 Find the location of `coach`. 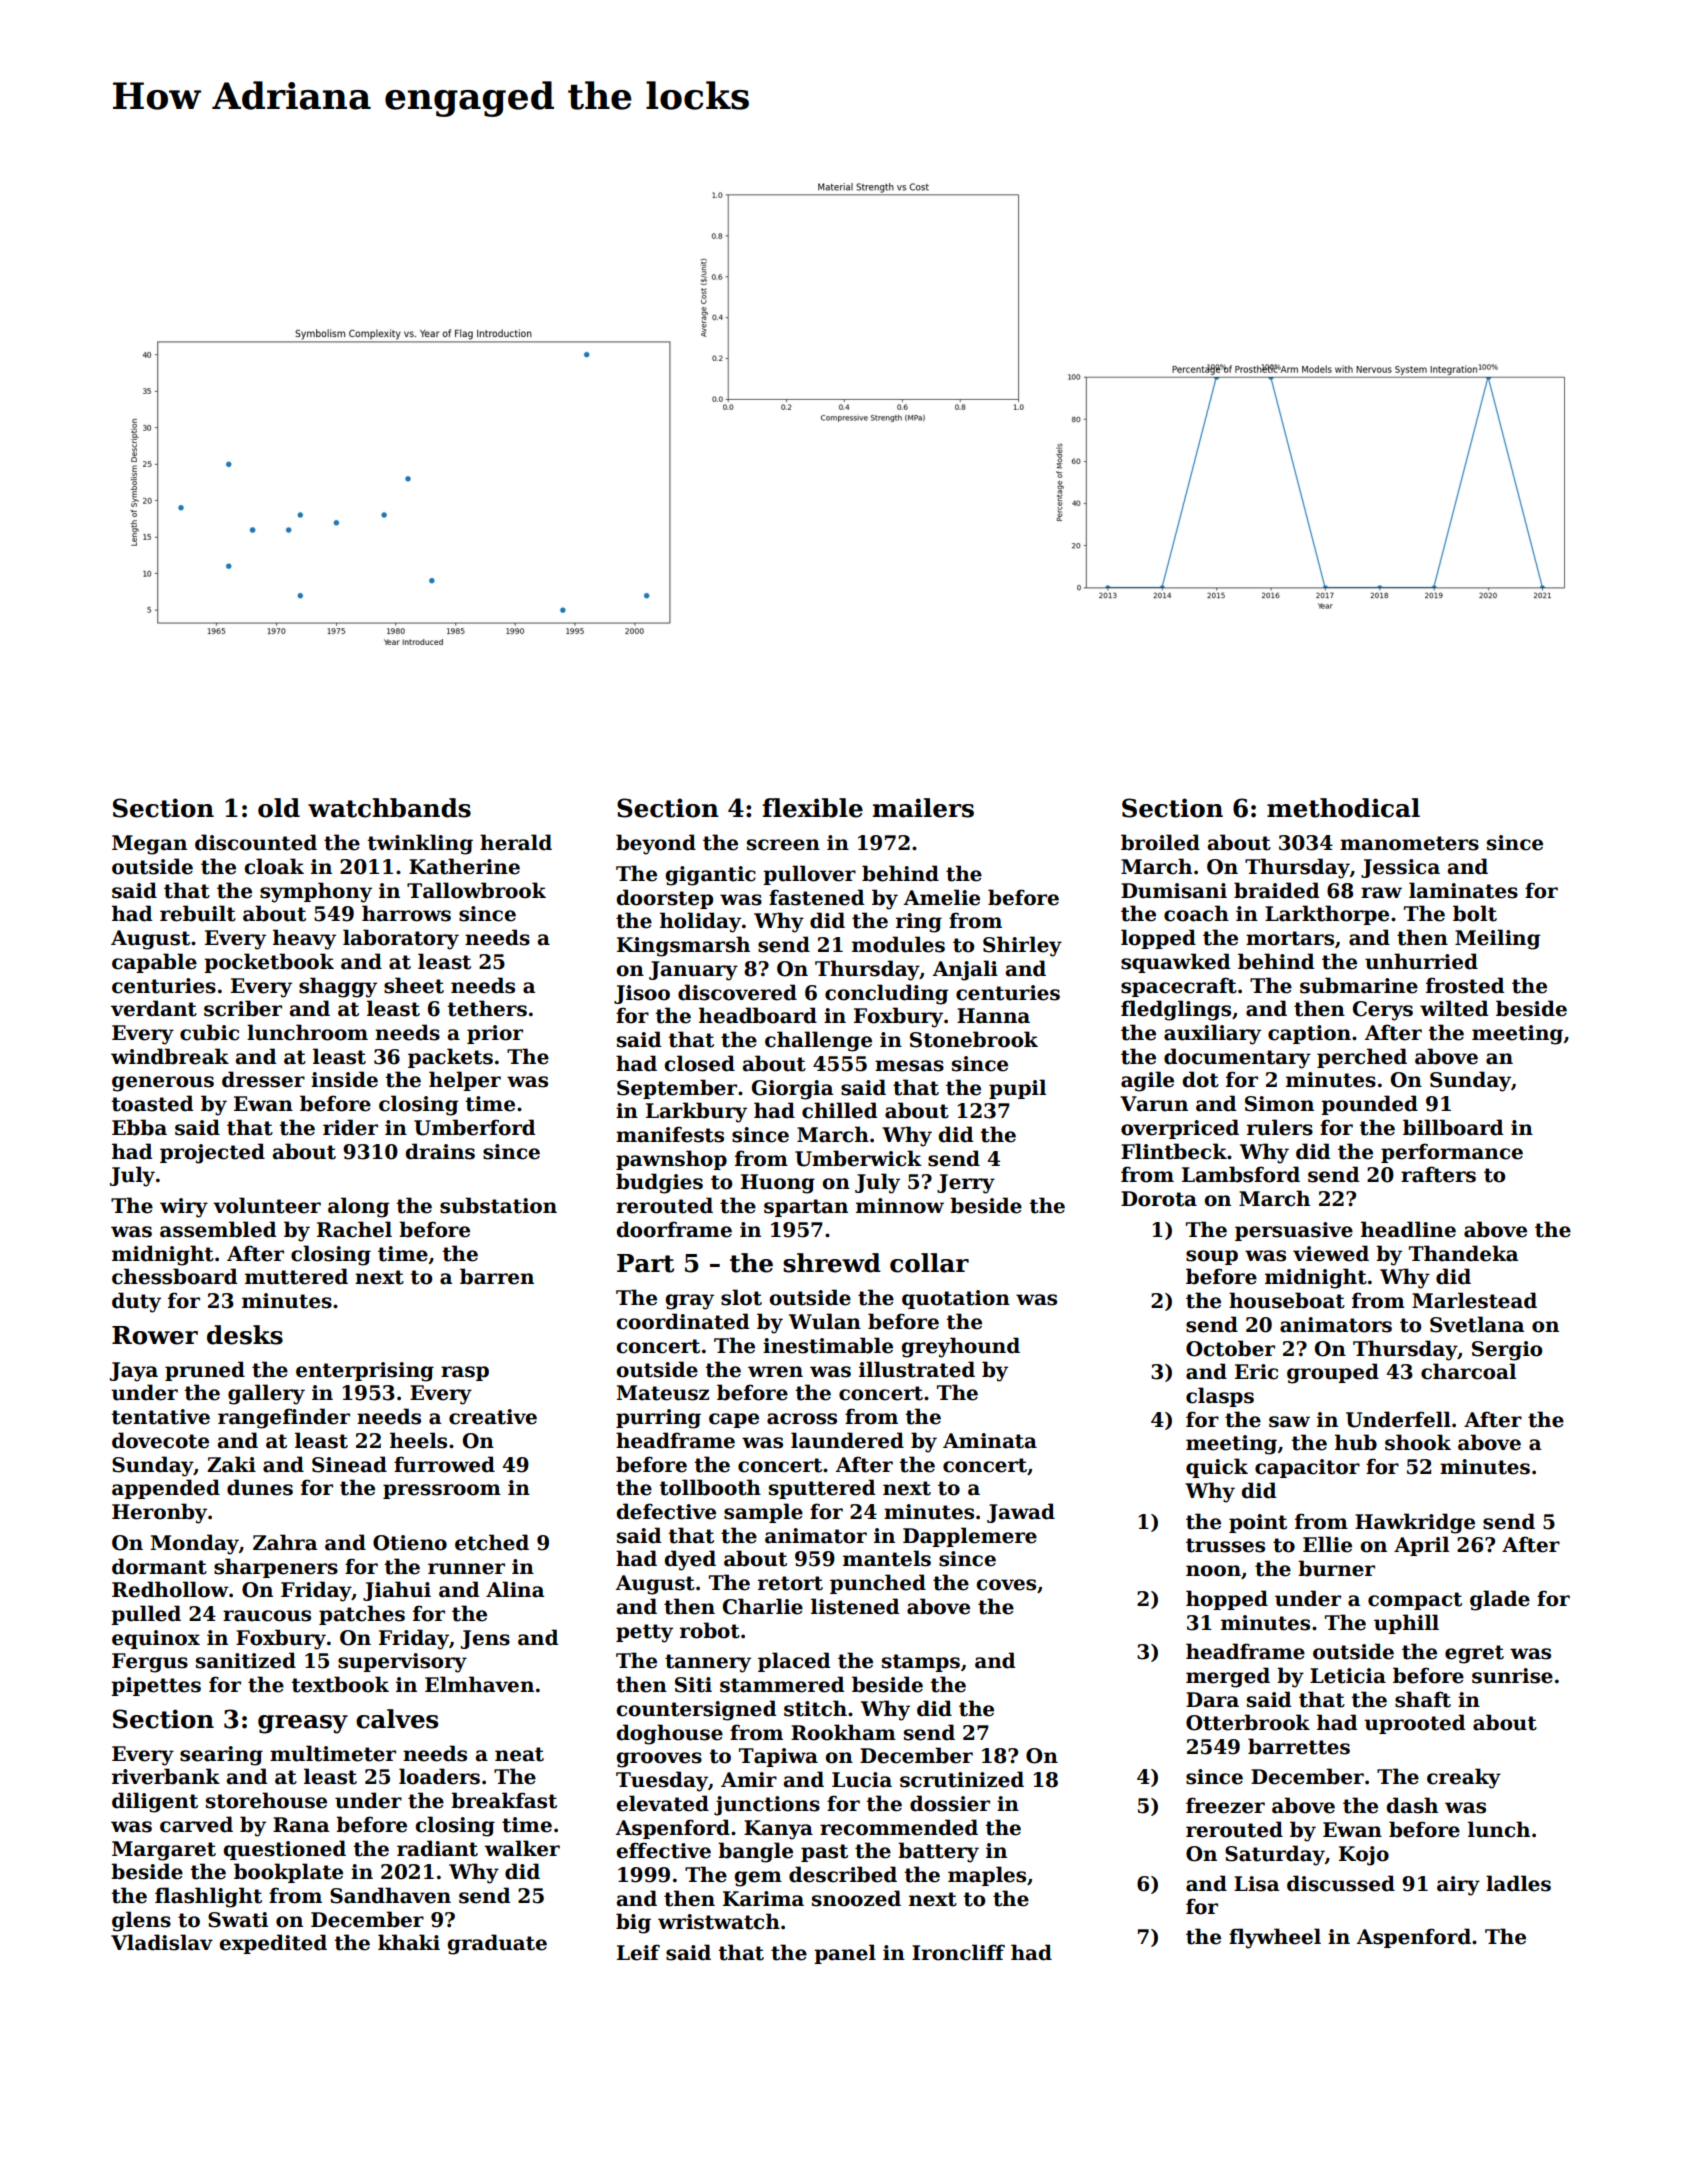

coach is located at coordinates (1196, 913).
